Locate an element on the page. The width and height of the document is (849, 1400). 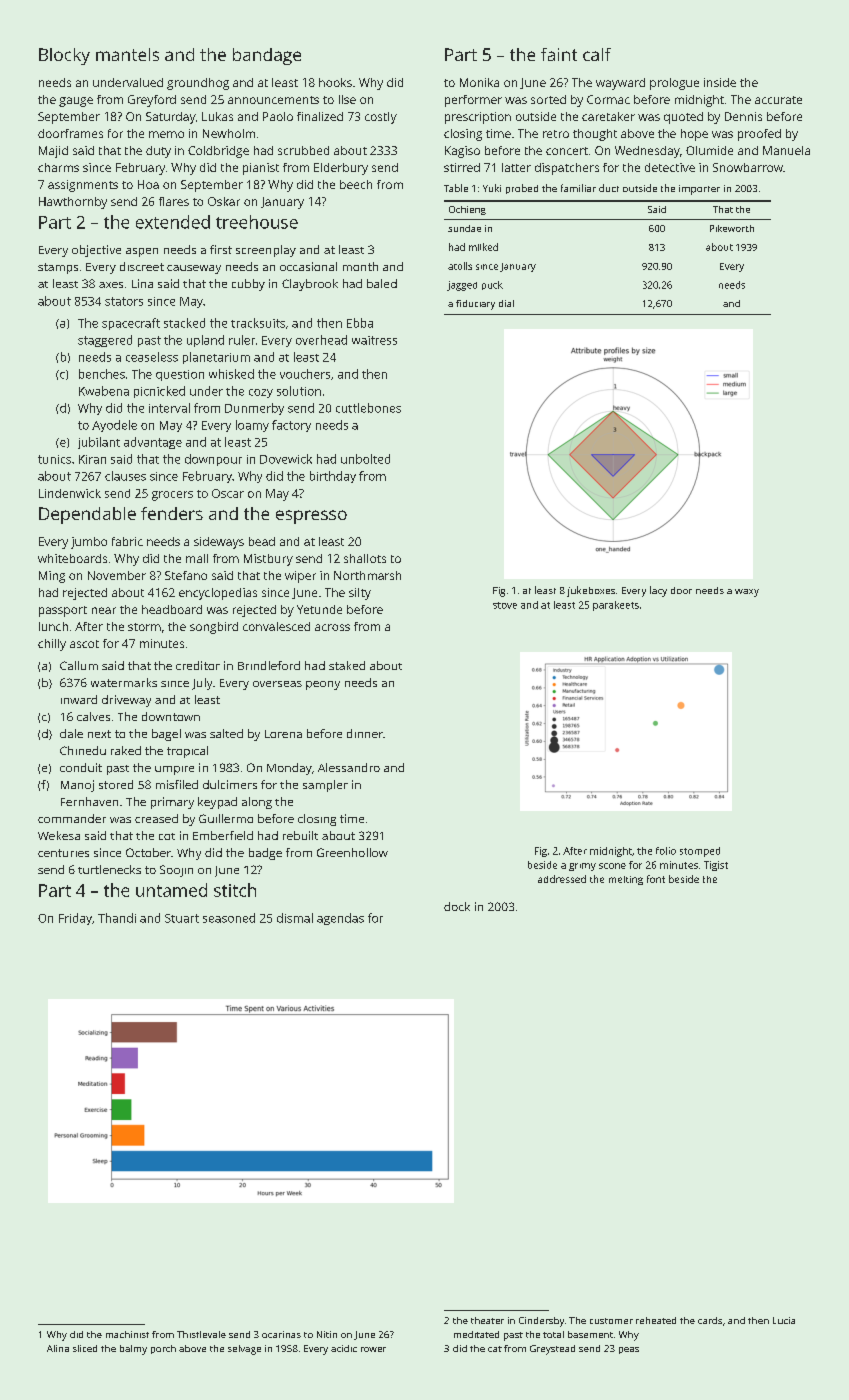
centuries is located at coordinates (63, 853).
